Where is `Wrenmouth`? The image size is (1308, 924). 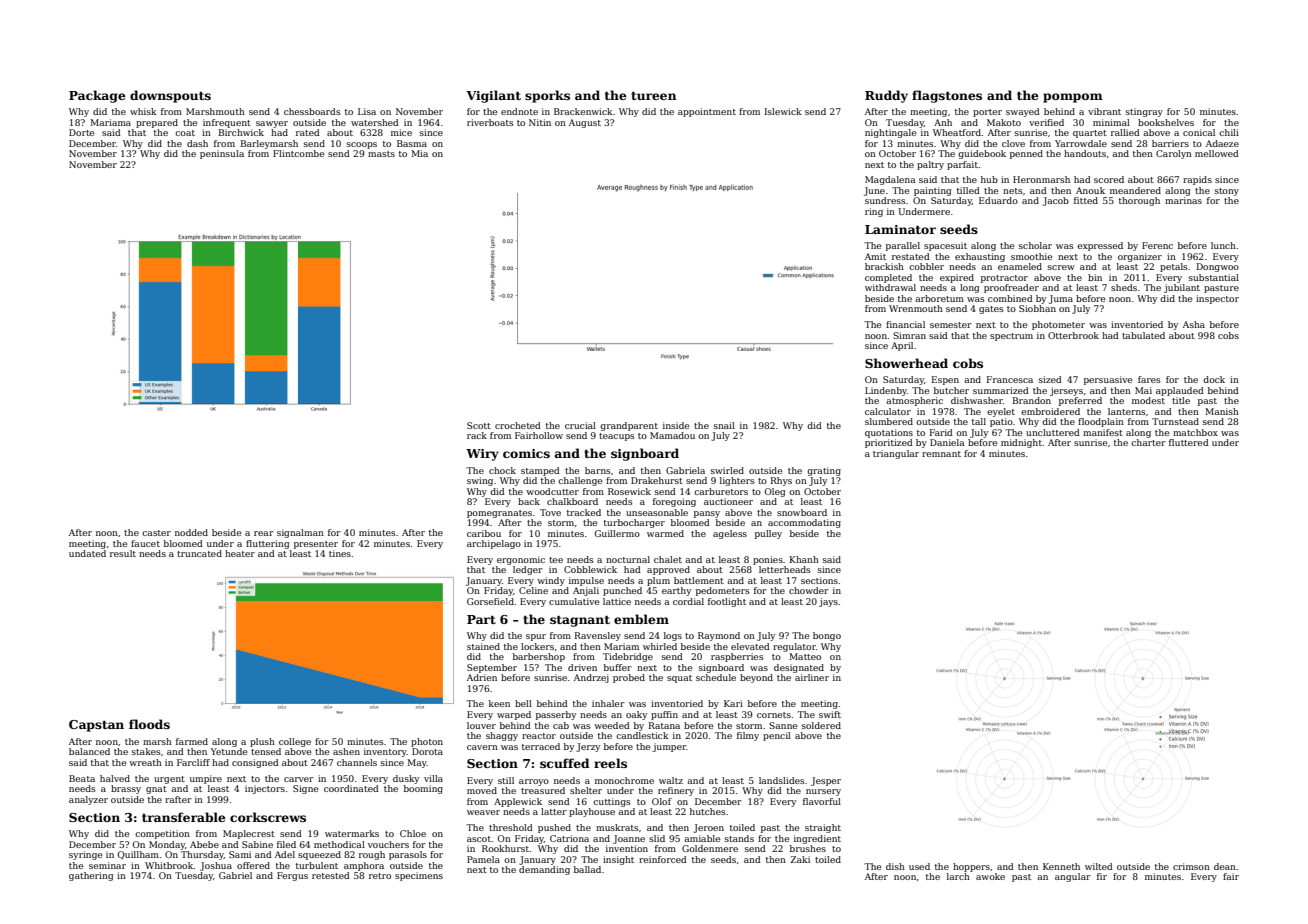
Wrenmouth is located at coordinates (916, 308).
